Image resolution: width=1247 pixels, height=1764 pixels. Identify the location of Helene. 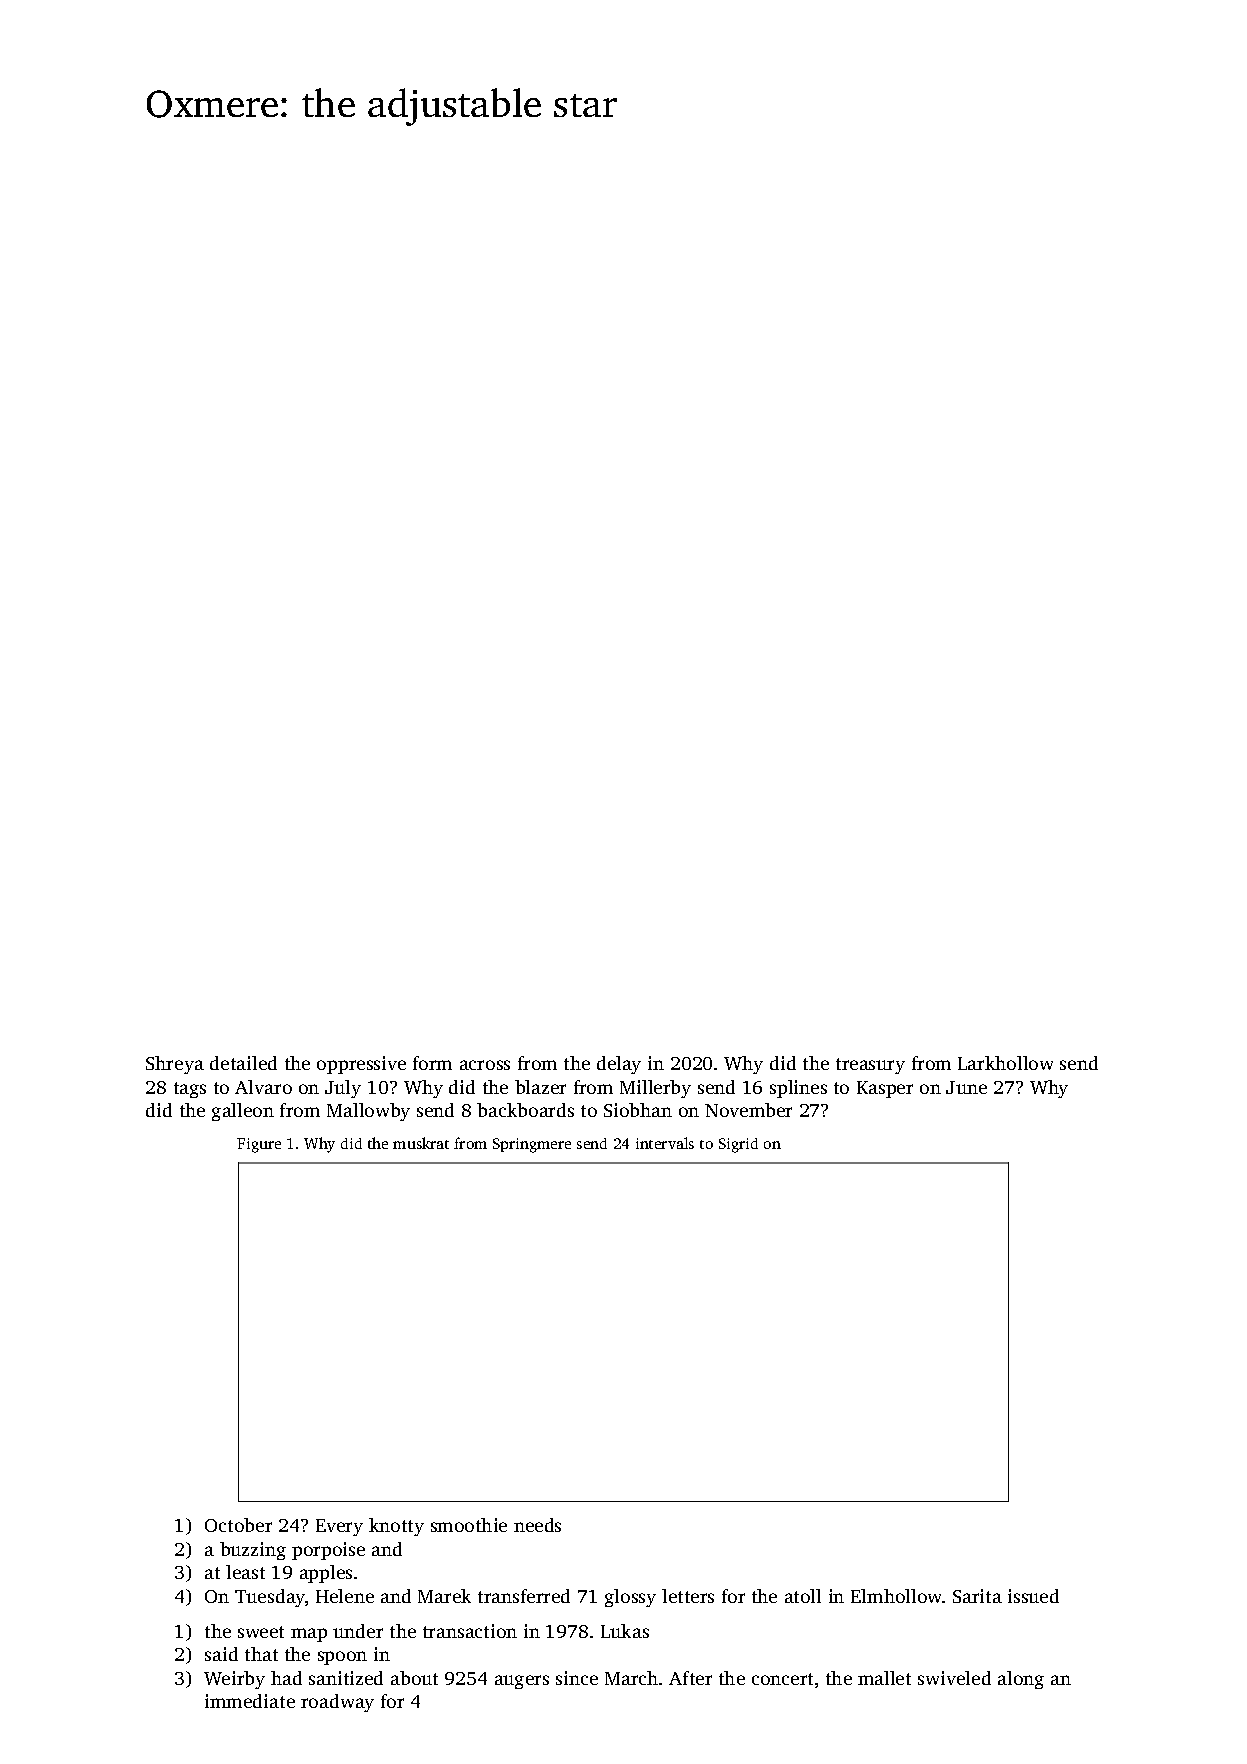
(345, 1596).
